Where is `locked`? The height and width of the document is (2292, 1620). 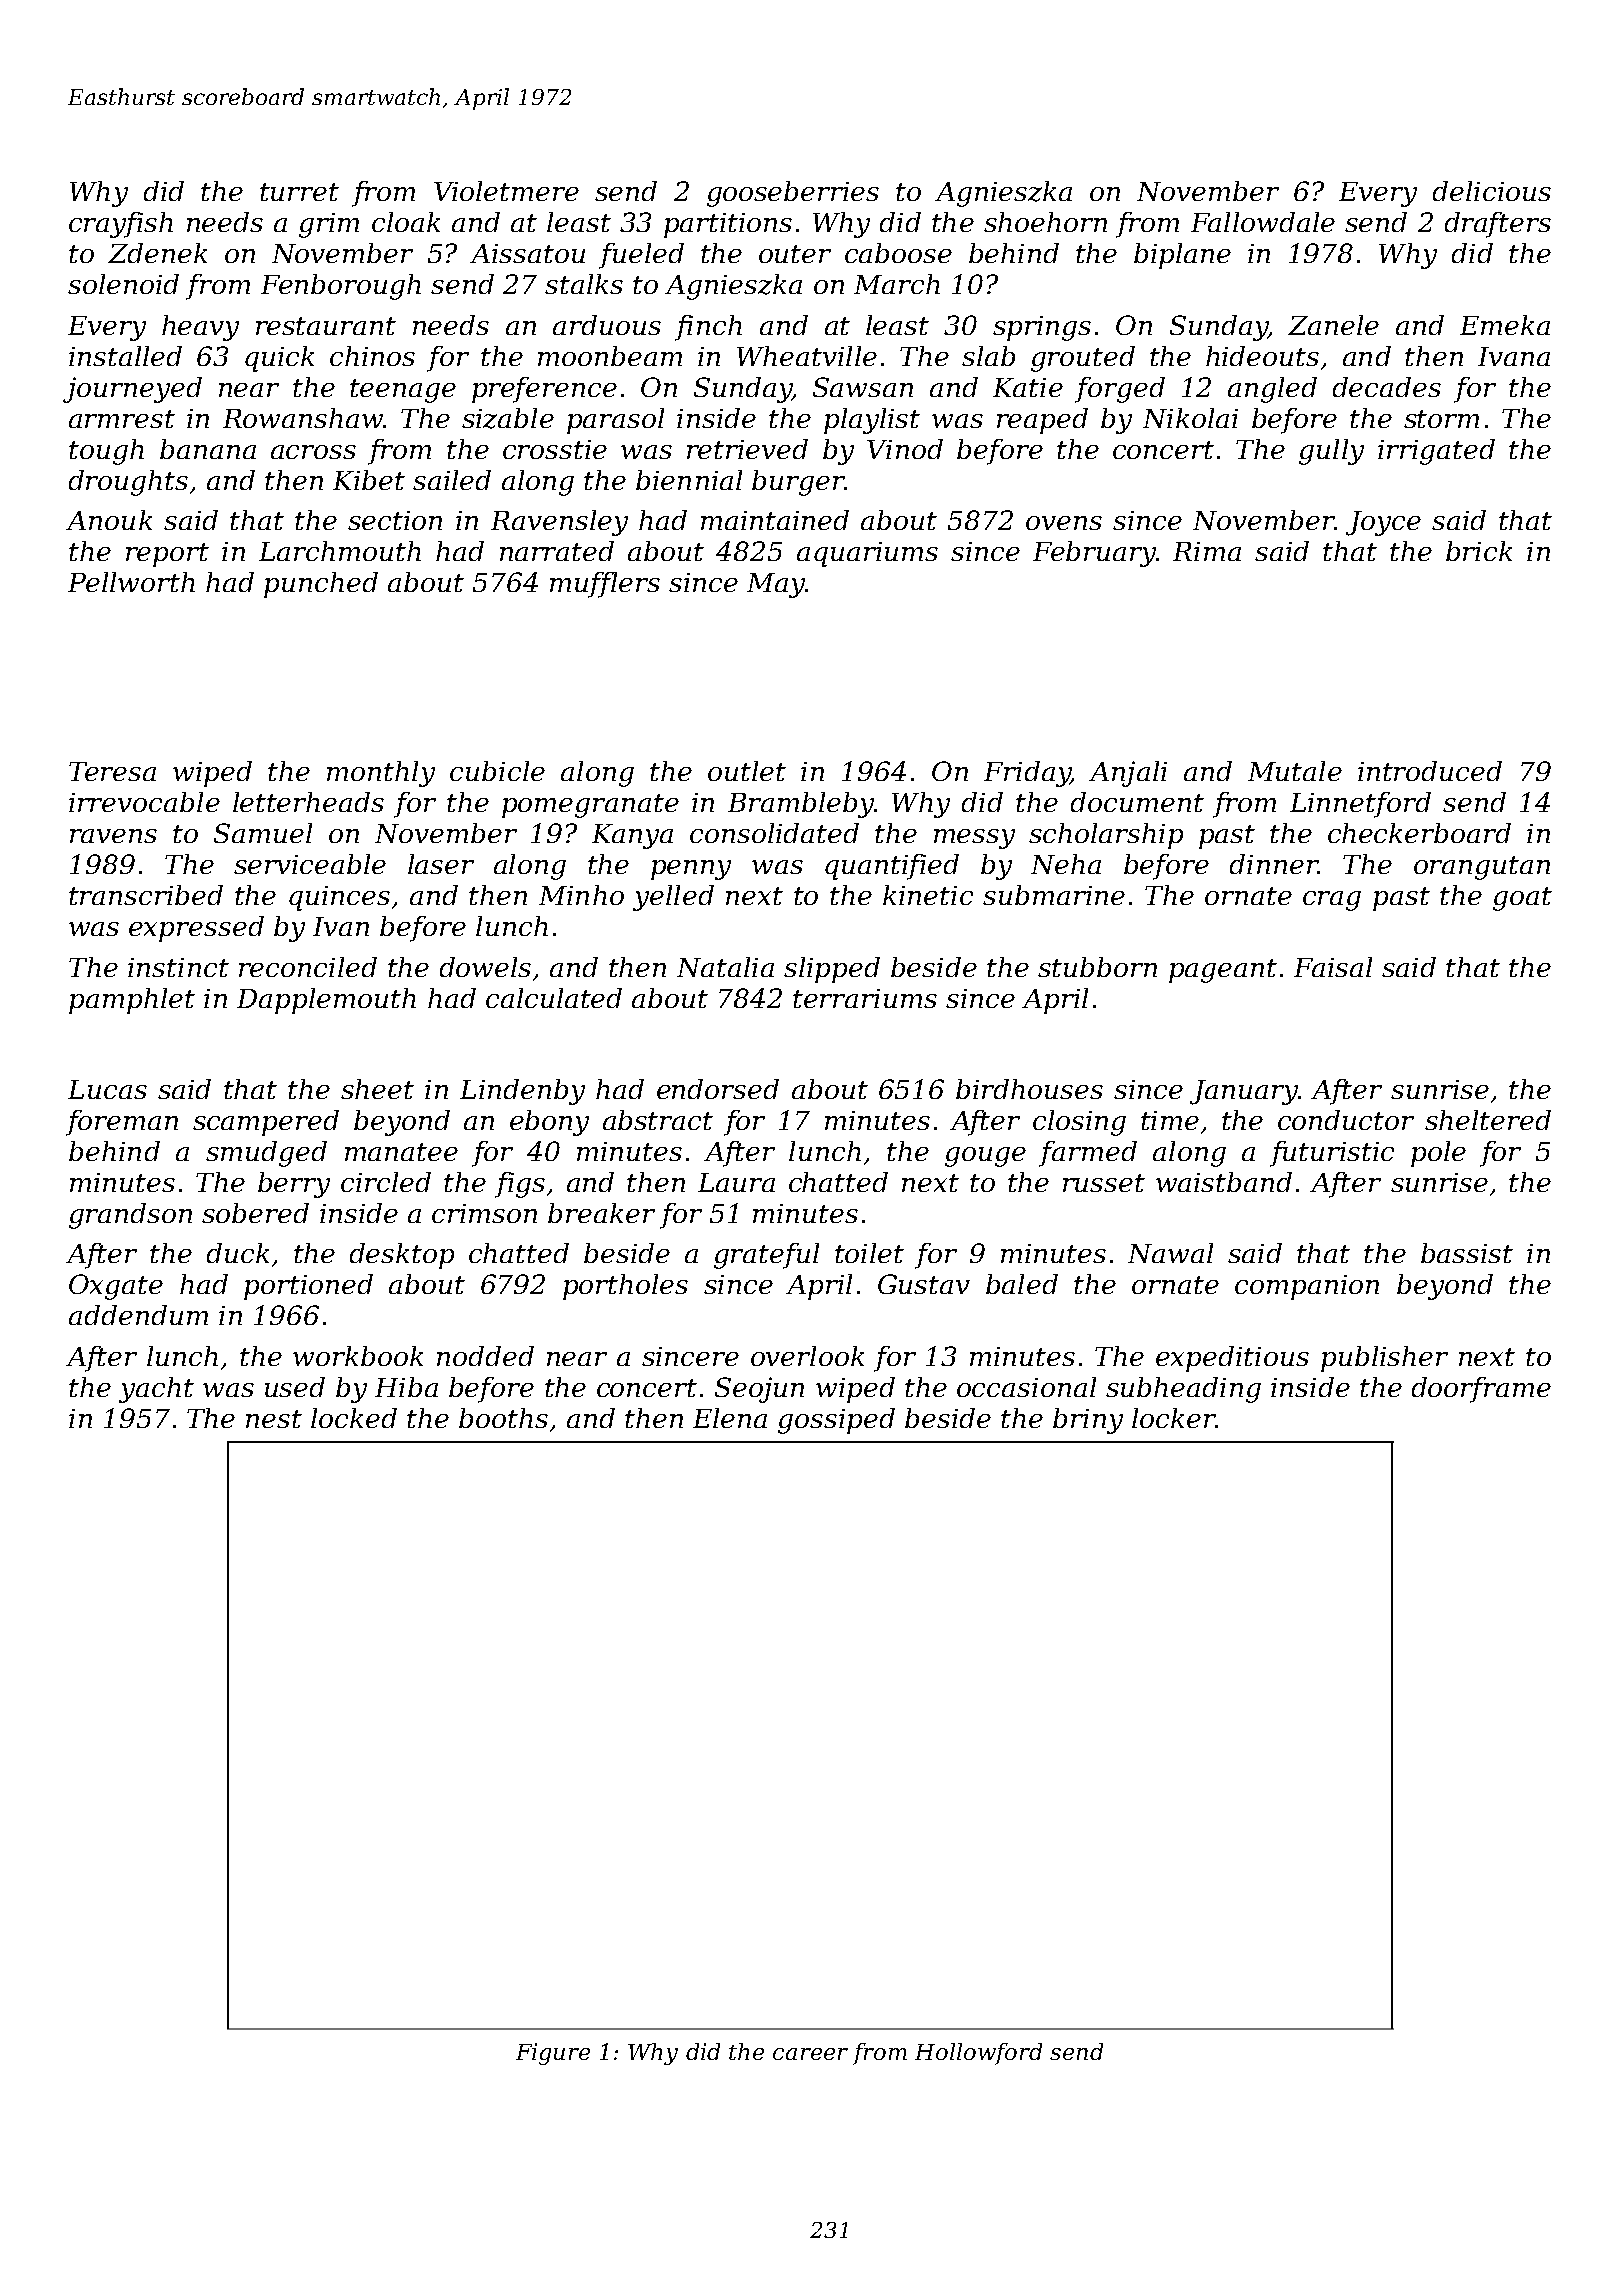
locked is located at coordinates (354, 1418).
